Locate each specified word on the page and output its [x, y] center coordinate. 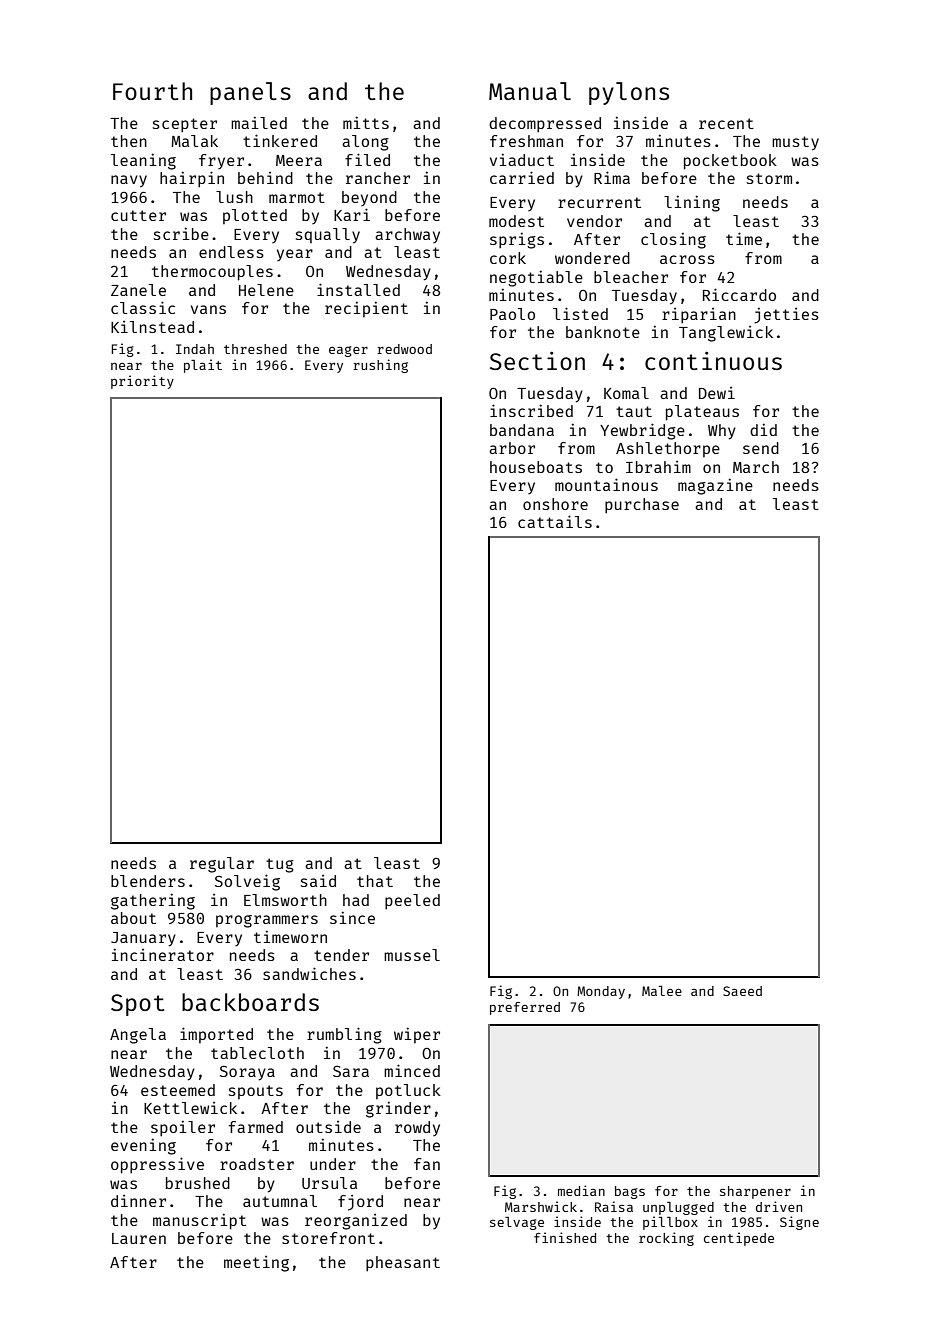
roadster [257, 1164]
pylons [629, 93]
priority [142, 382]
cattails [555, 521]
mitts [366, 122]
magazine [715, 486]
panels [250, 93]
